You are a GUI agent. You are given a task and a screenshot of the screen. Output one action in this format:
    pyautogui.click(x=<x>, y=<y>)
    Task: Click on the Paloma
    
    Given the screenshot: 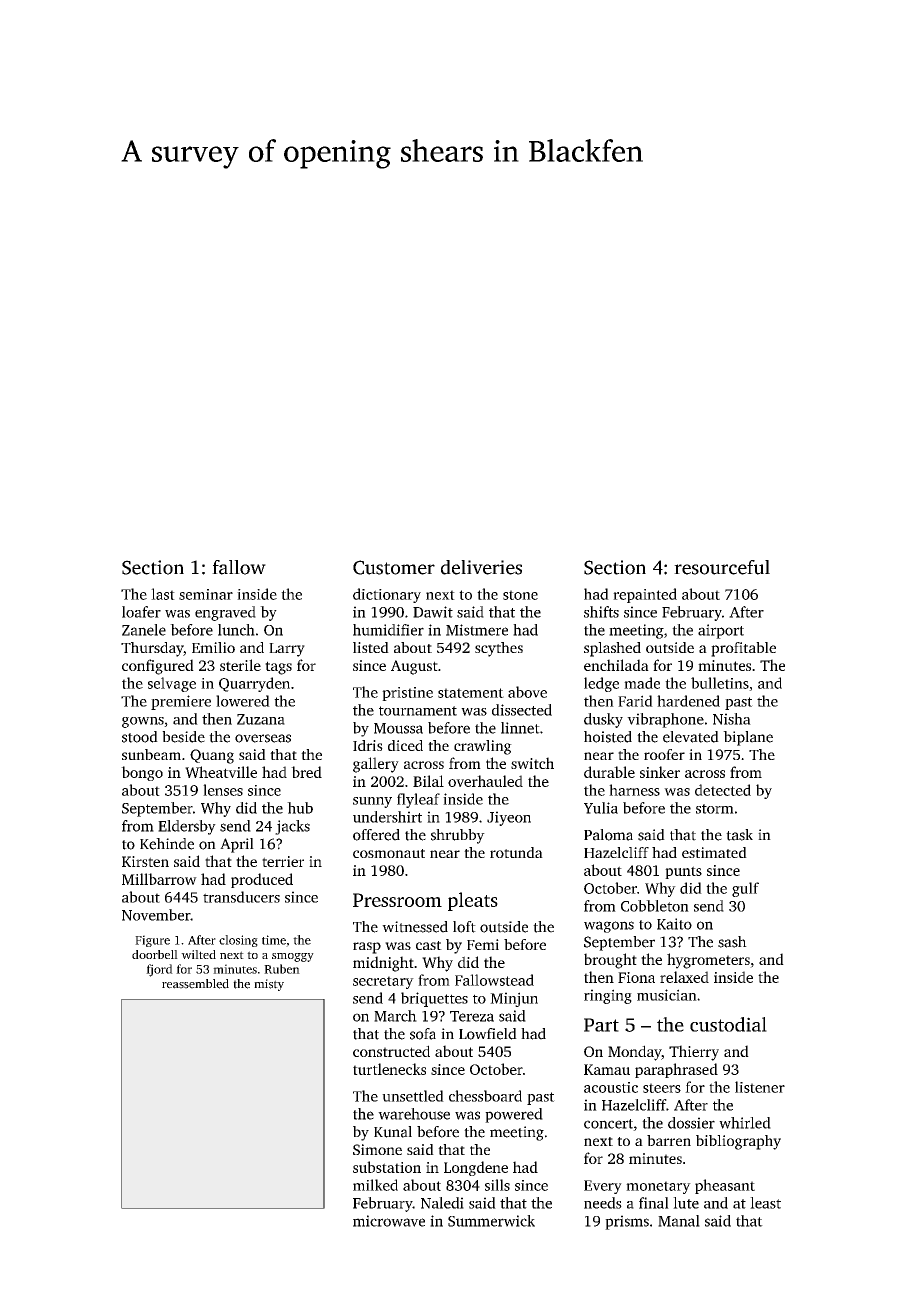 What is the action you would take?
    pyautogui.click(x=608, y=835)
